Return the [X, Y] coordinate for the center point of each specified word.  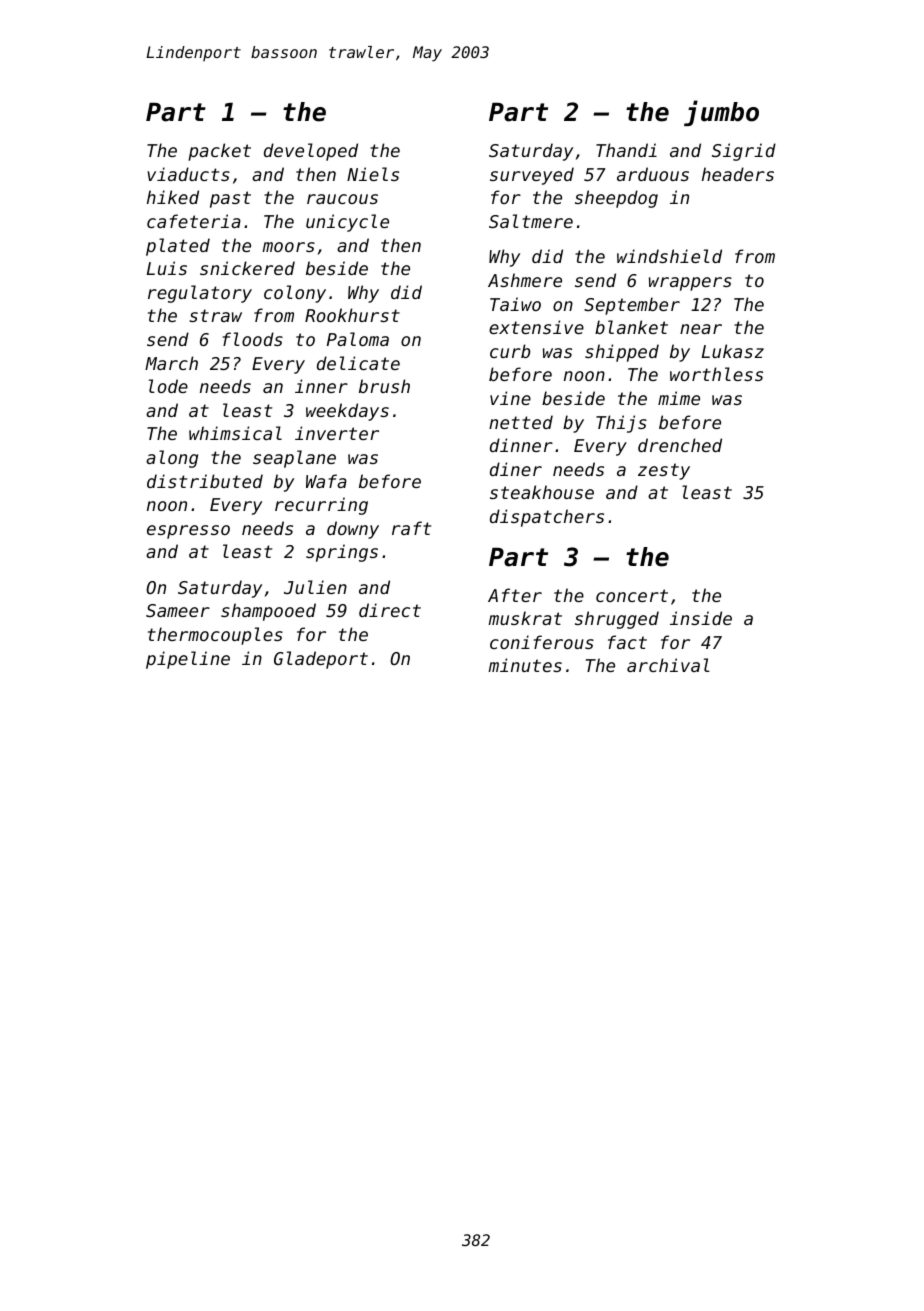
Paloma [358, 339]
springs [342, 553]
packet [219, 152]
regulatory [200, 294]
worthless [716, 374]
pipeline [188, 660]
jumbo [721, 113]
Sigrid [744, 152]
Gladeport [321, 660]
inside [701, 618]
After [515, 595]
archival [668, 665]
